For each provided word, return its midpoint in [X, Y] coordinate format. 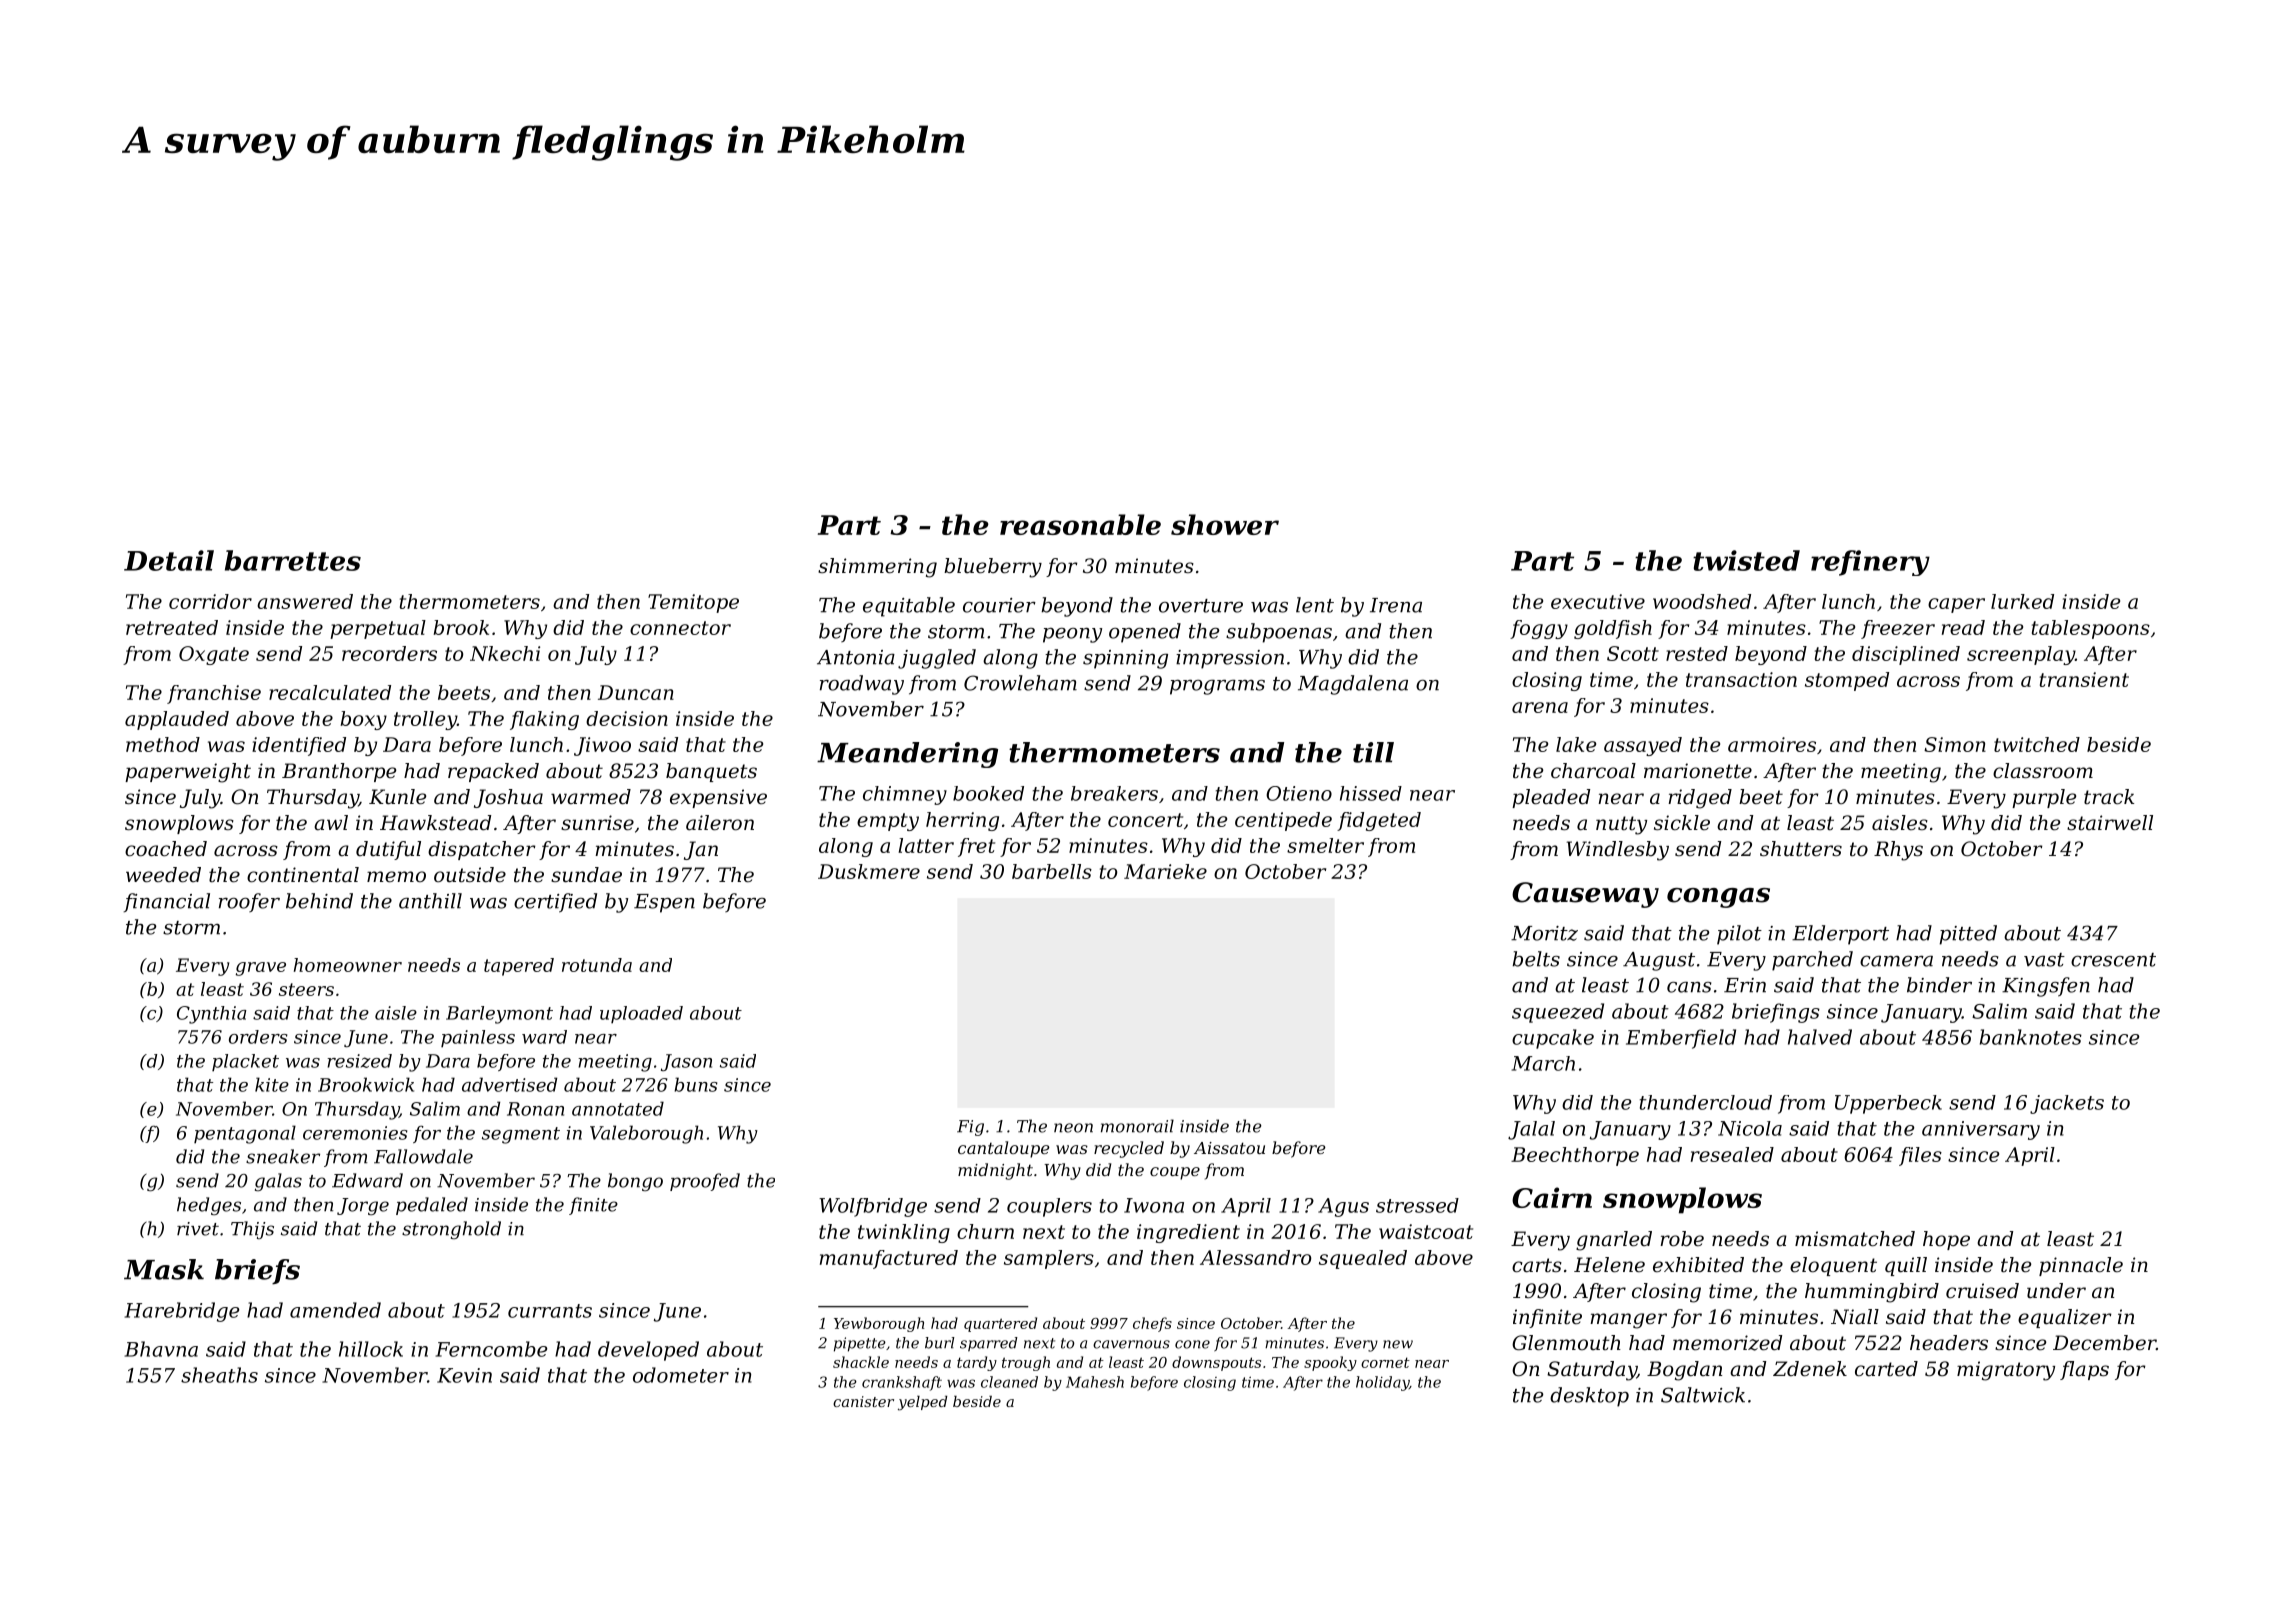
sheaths [219, 1375]
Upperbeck [1888, 1104]
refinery [1870, 563]
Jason [686, 1062]
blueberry [993, 568]
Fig [970, 1128]
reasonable [1080, 524]
